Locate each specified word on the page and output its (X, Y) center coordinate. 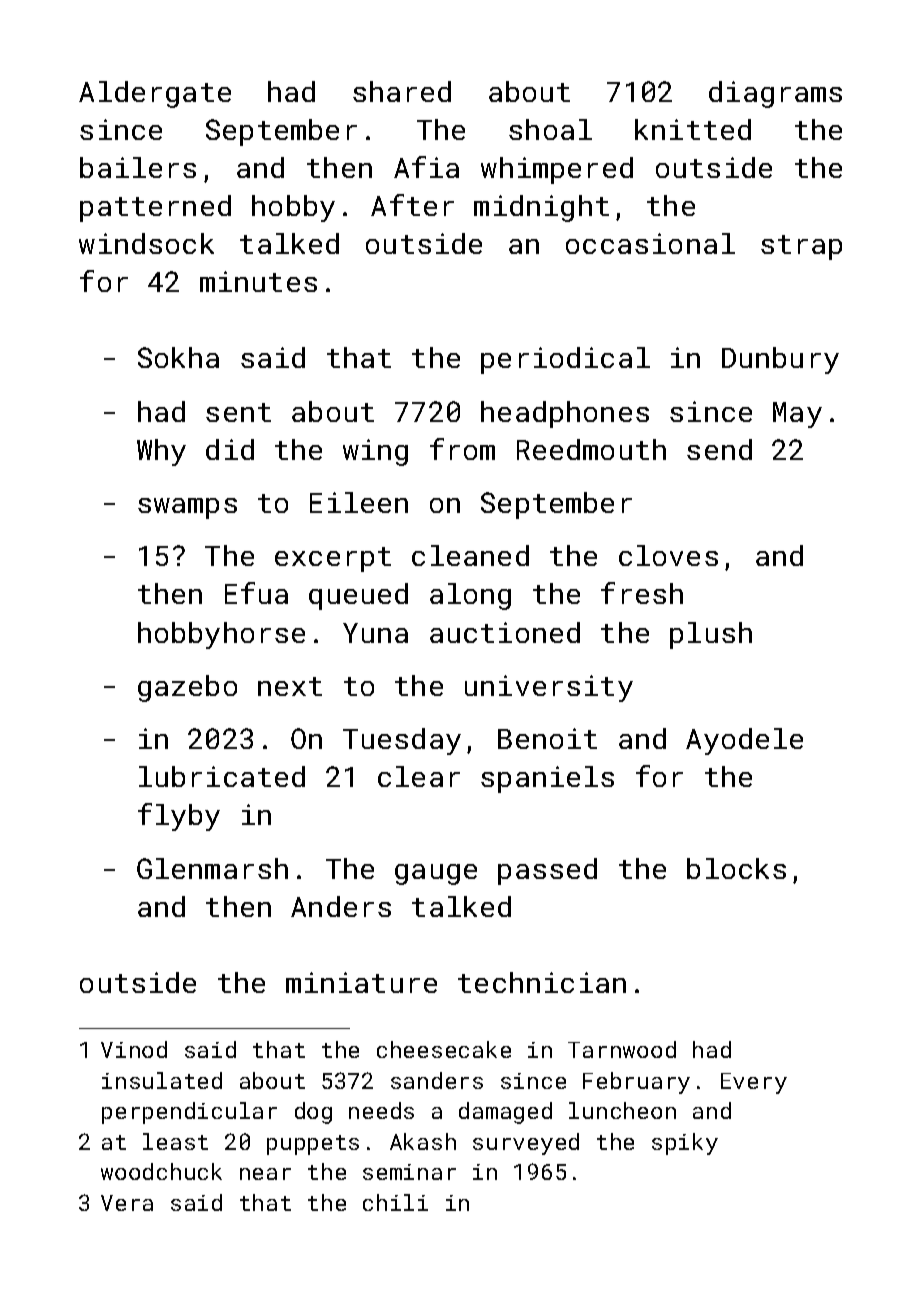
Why (161, 452)
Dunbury (780, 360)
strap (801, 247)
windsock (146, 243)
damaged (505, 1113)
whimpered (557, 170)
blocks (736, 868)
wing (375, 452)
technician (542, 982)
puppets (313, 1145)
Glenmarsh (212, 868)
